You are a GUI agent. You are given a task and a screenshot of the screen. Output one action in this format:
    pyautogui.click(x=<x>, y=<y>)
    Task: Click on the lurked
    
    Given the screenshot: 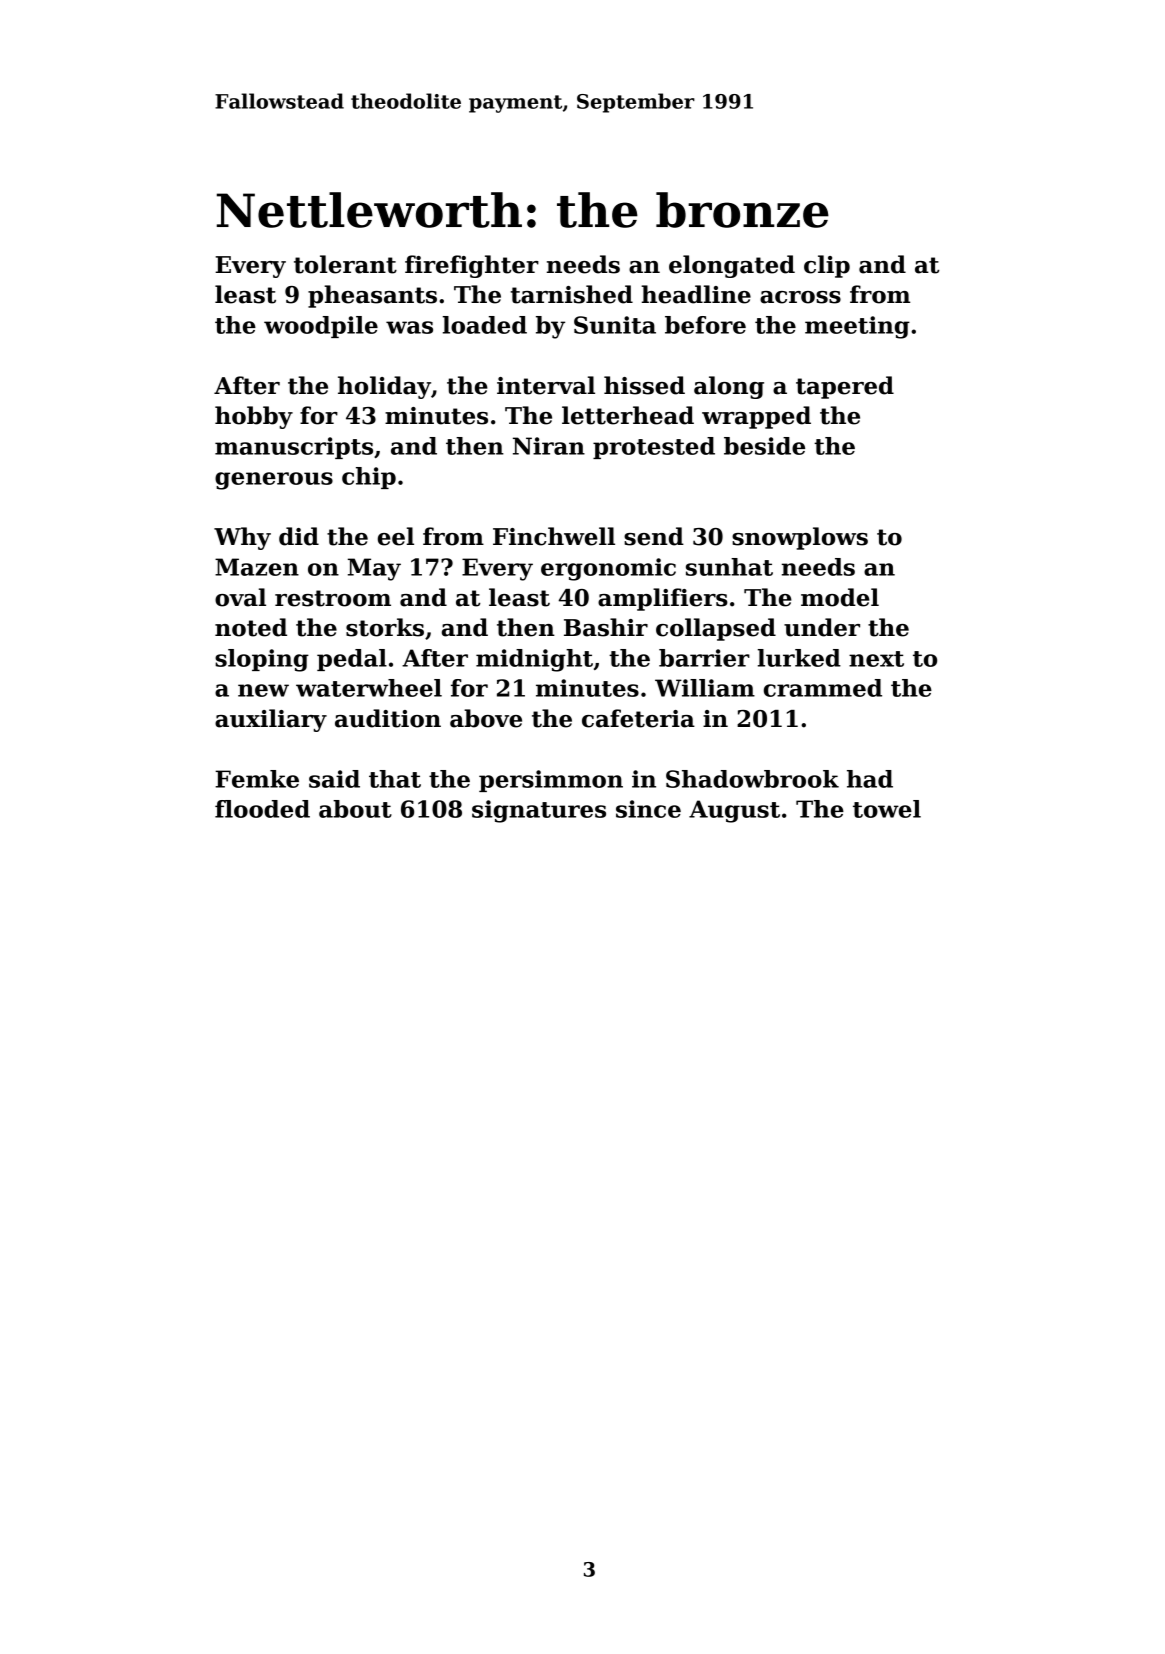 What is the action you would take?
    pyautogui.click(x=799, y=658)
